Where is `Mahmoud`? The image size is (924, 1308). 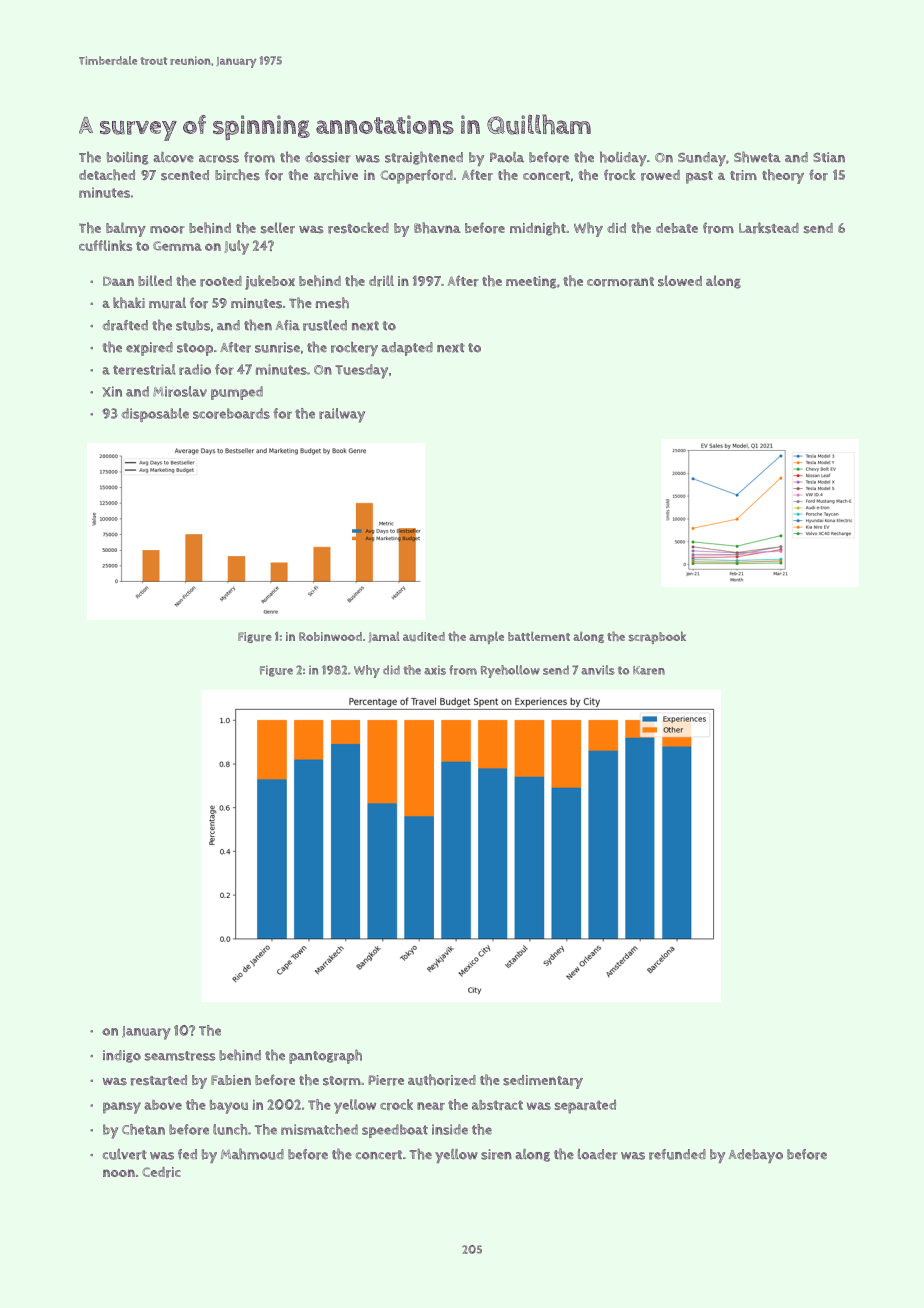
Mahmoud is located at coordinates (252, 1154).
